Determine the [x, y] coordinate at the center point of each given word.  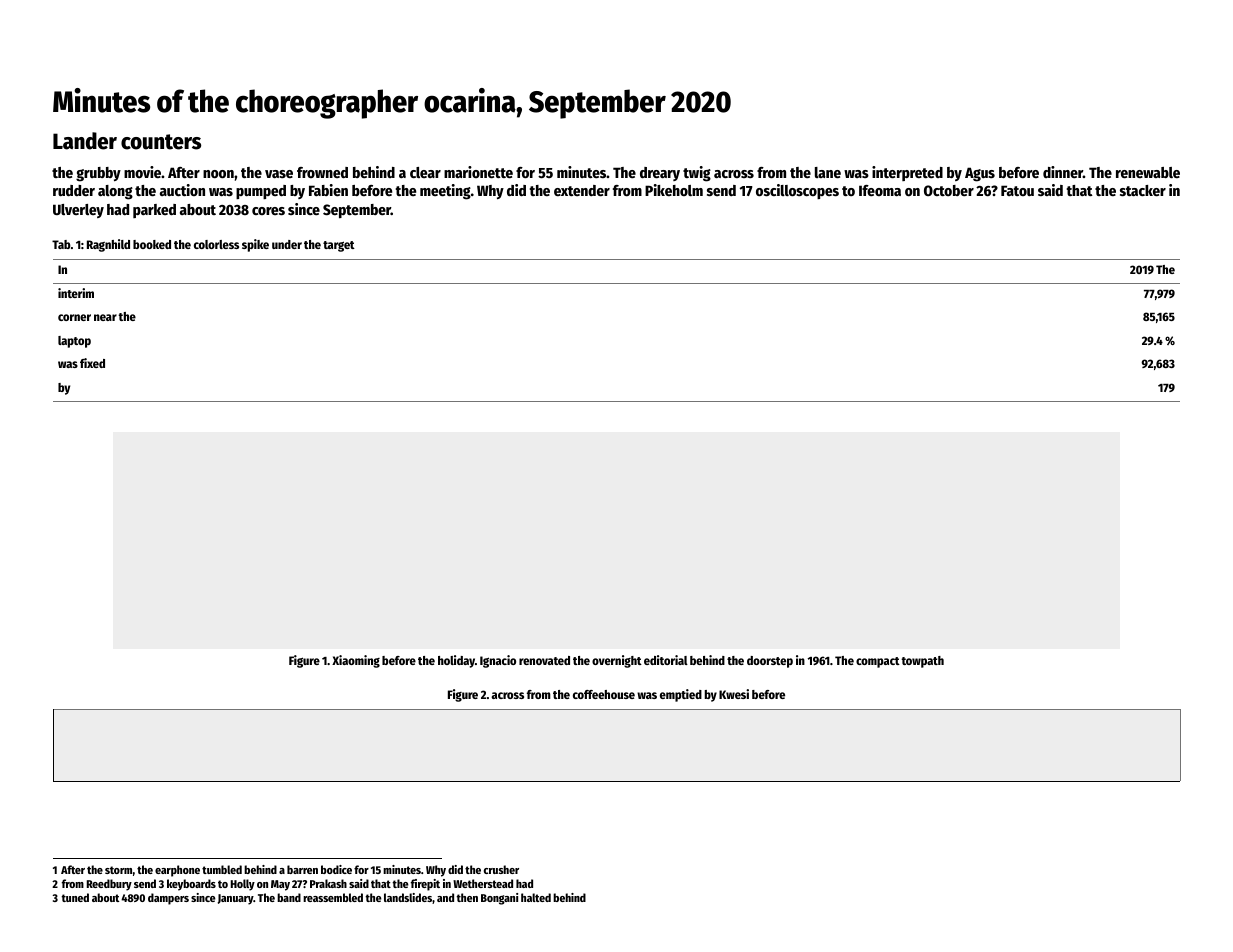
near [105, 317]
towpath [922, 662]
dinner [1063, 172]
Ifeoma [880, 190]
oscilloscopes [797, 191]
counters [161, 142]
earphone [177, 871]
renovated [544, 660]
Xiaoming [356, 661]
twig [697, 174]
